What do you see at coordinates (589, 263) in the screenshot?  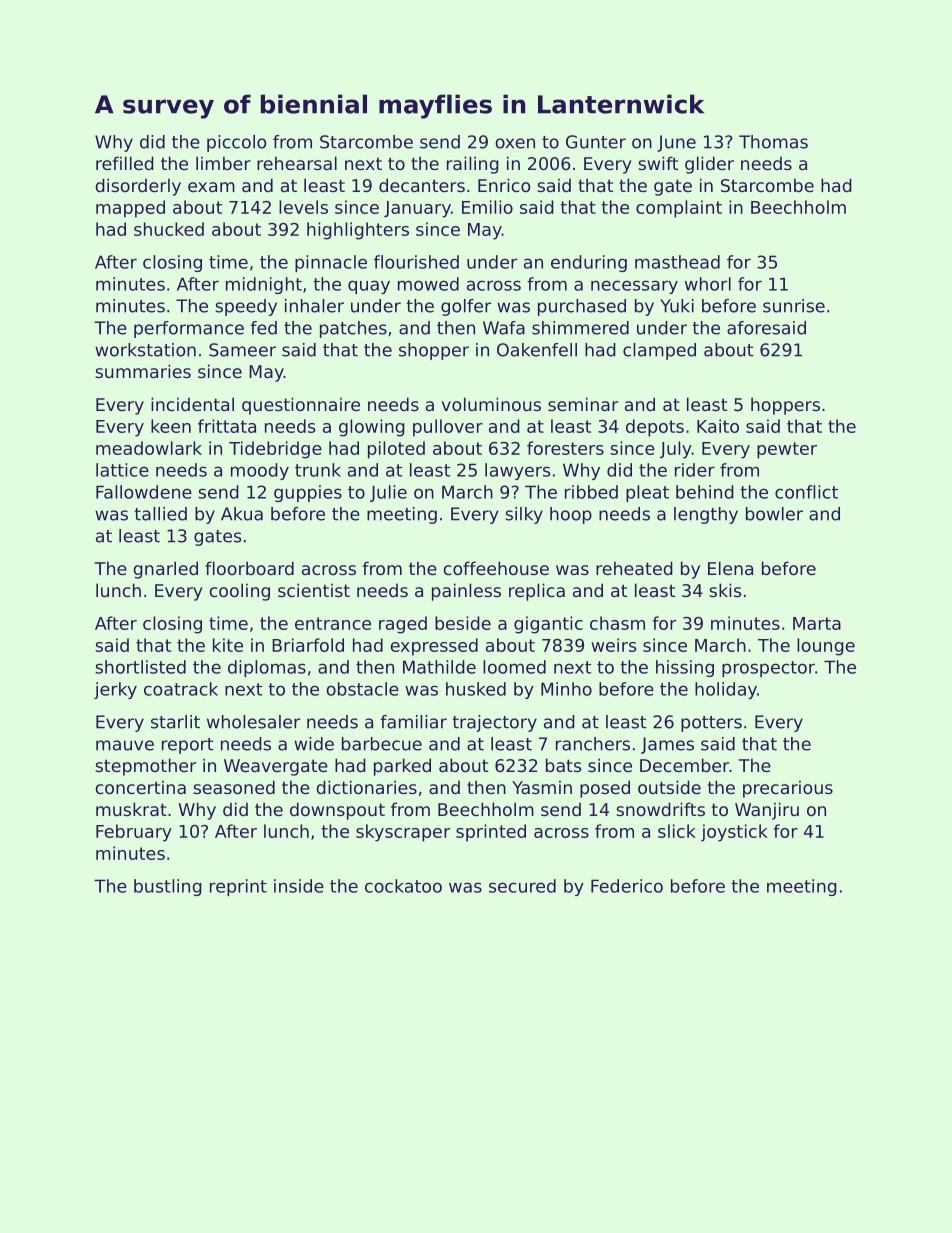 I see `enduring` at bounding box center [589, 263].
